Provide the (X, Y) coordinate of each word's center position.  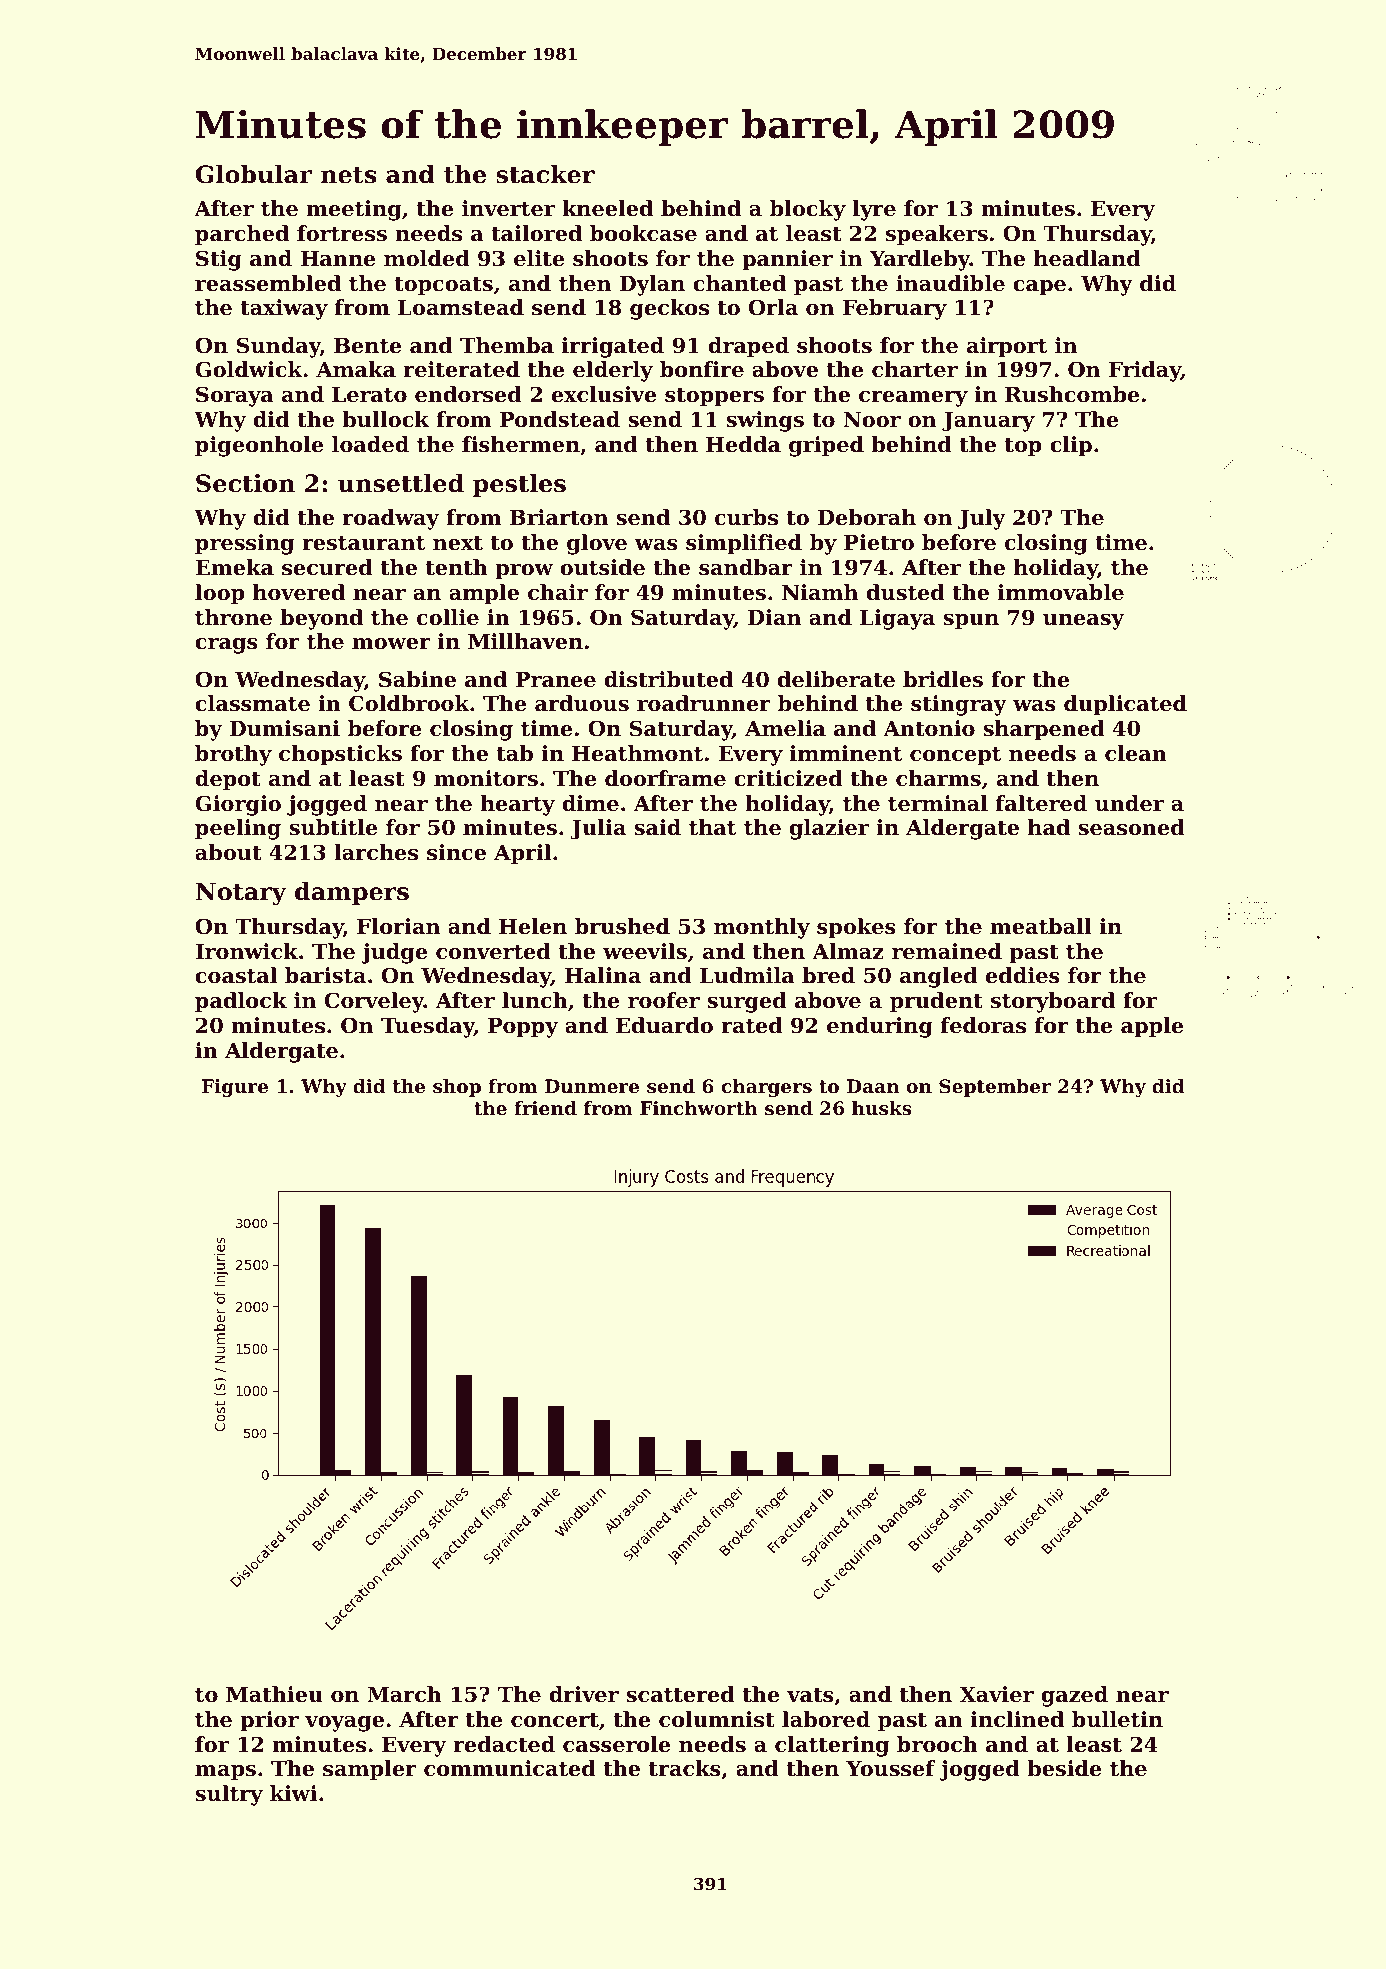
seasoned (1131, 827)
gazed (1074, 1696)
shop (457, 1088)
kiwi (293, 1793)
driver (584, 1694)
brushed (622, 926)
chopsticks (340, 755)
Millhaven (525, 641)
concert (555, 1720)
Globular (254, 174)
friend (545, 1108)
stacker (545, 174)
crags (226, 646)
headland (1087, 258)
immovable (1061, 592)
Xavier (997, 1694)
